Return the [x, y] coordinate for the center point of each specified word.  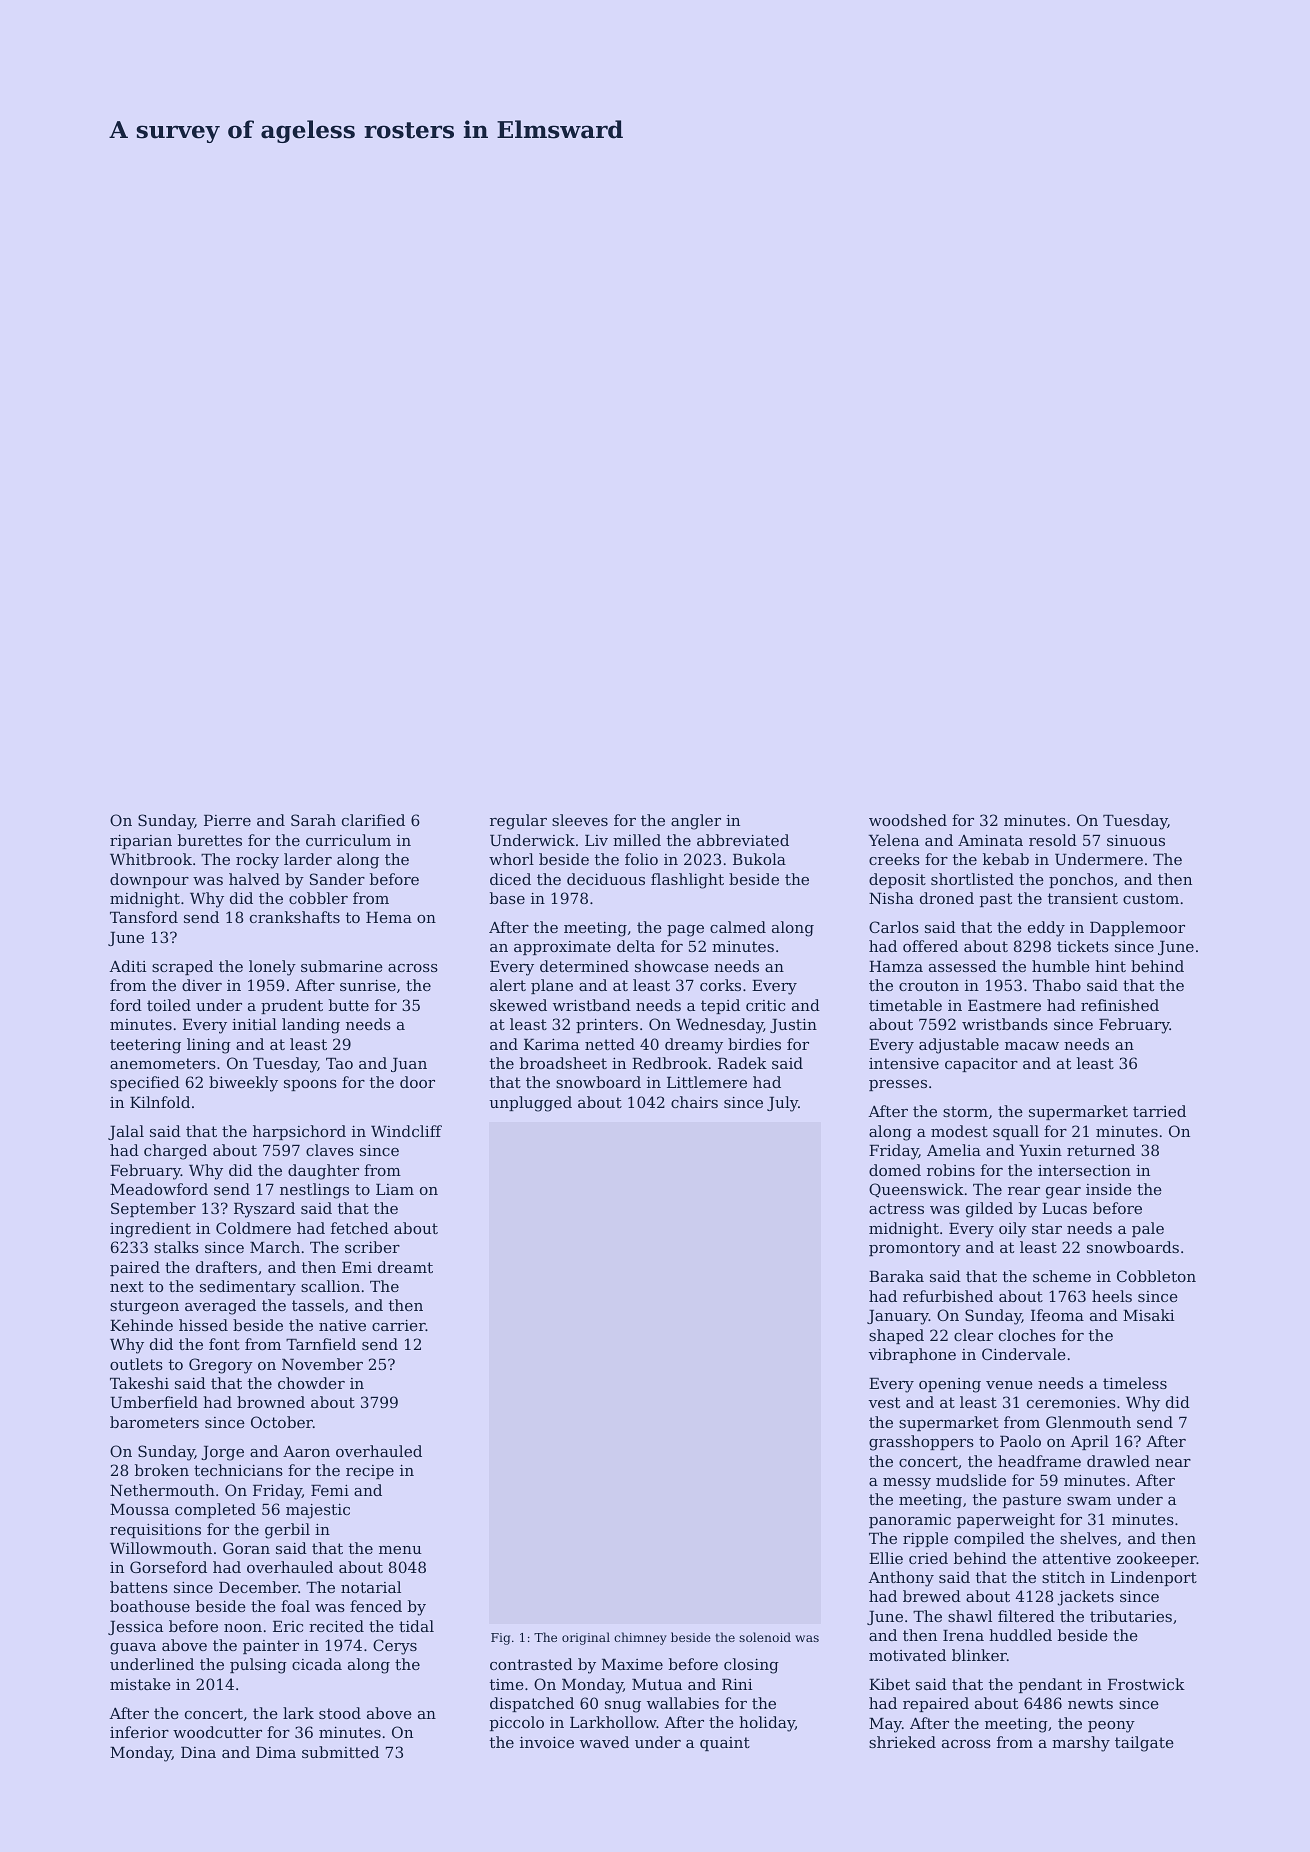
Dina [198, 1752]
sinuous [1136, 840]
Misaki [1149, 1315]
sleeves [580, 820]
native [342, 1325]
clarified [373, 820]
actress [896, 1208]
